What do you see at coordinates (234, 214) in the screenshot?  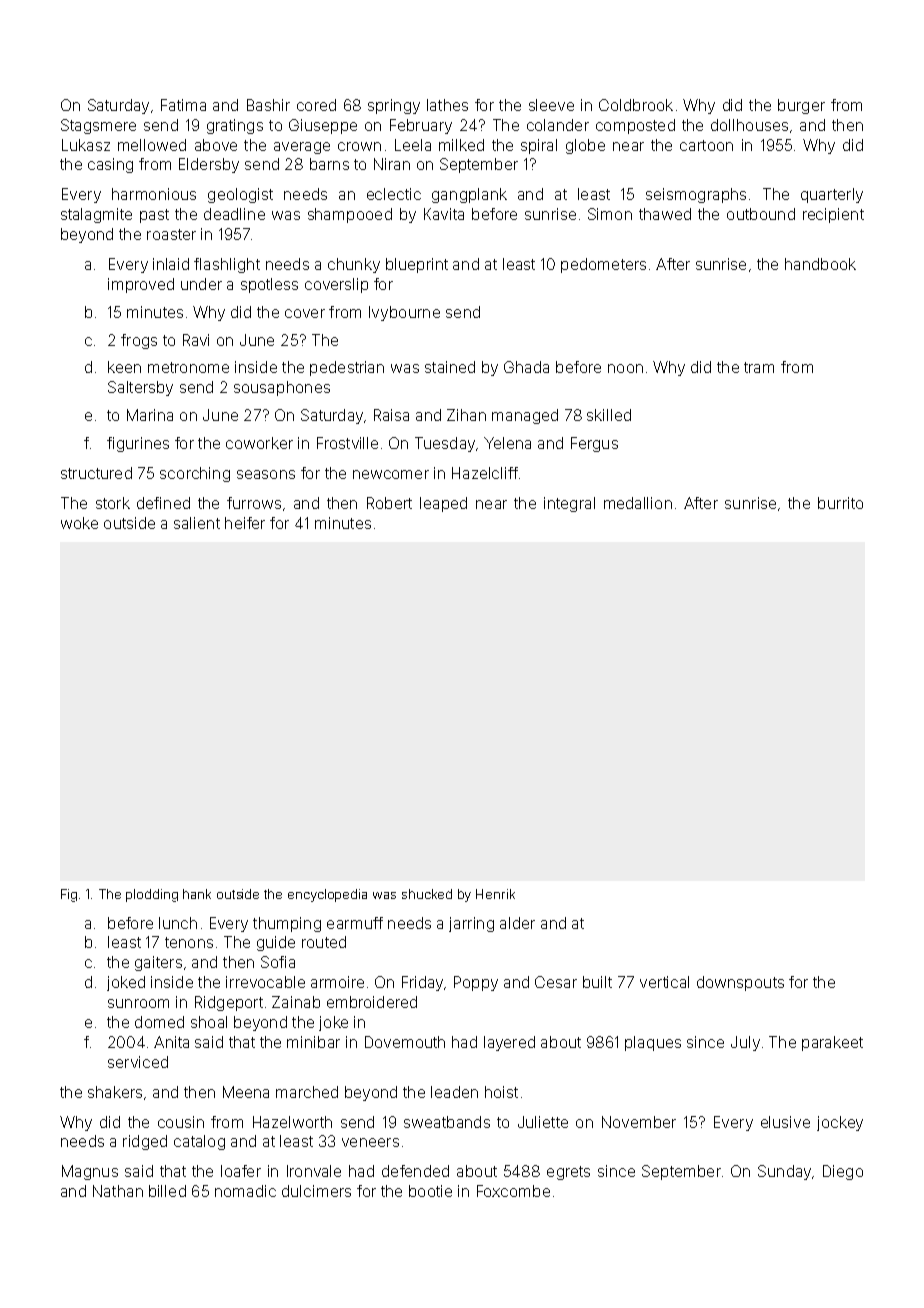 I see `deadline` at bounding box center [234, 214].
